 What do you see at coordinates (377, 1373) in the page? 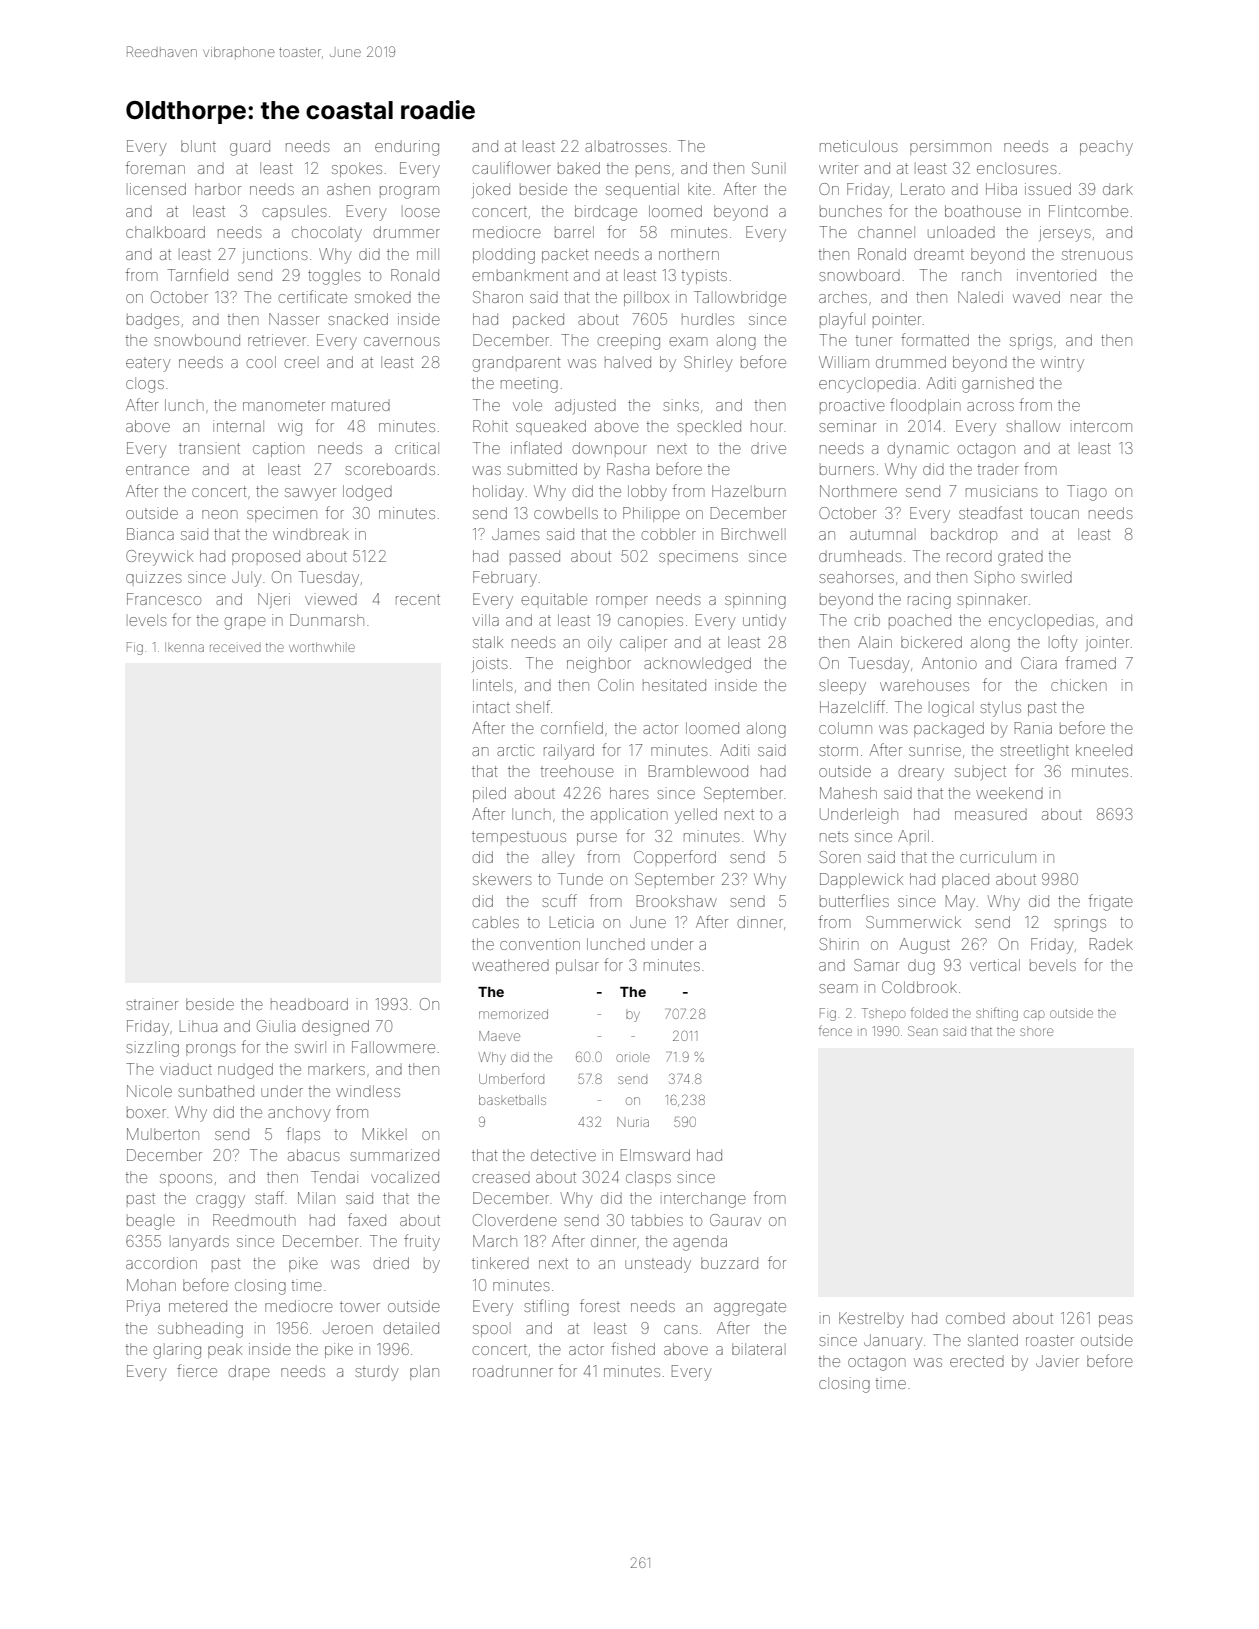
I see `sturdy` at bounding box center [377, 1373].
